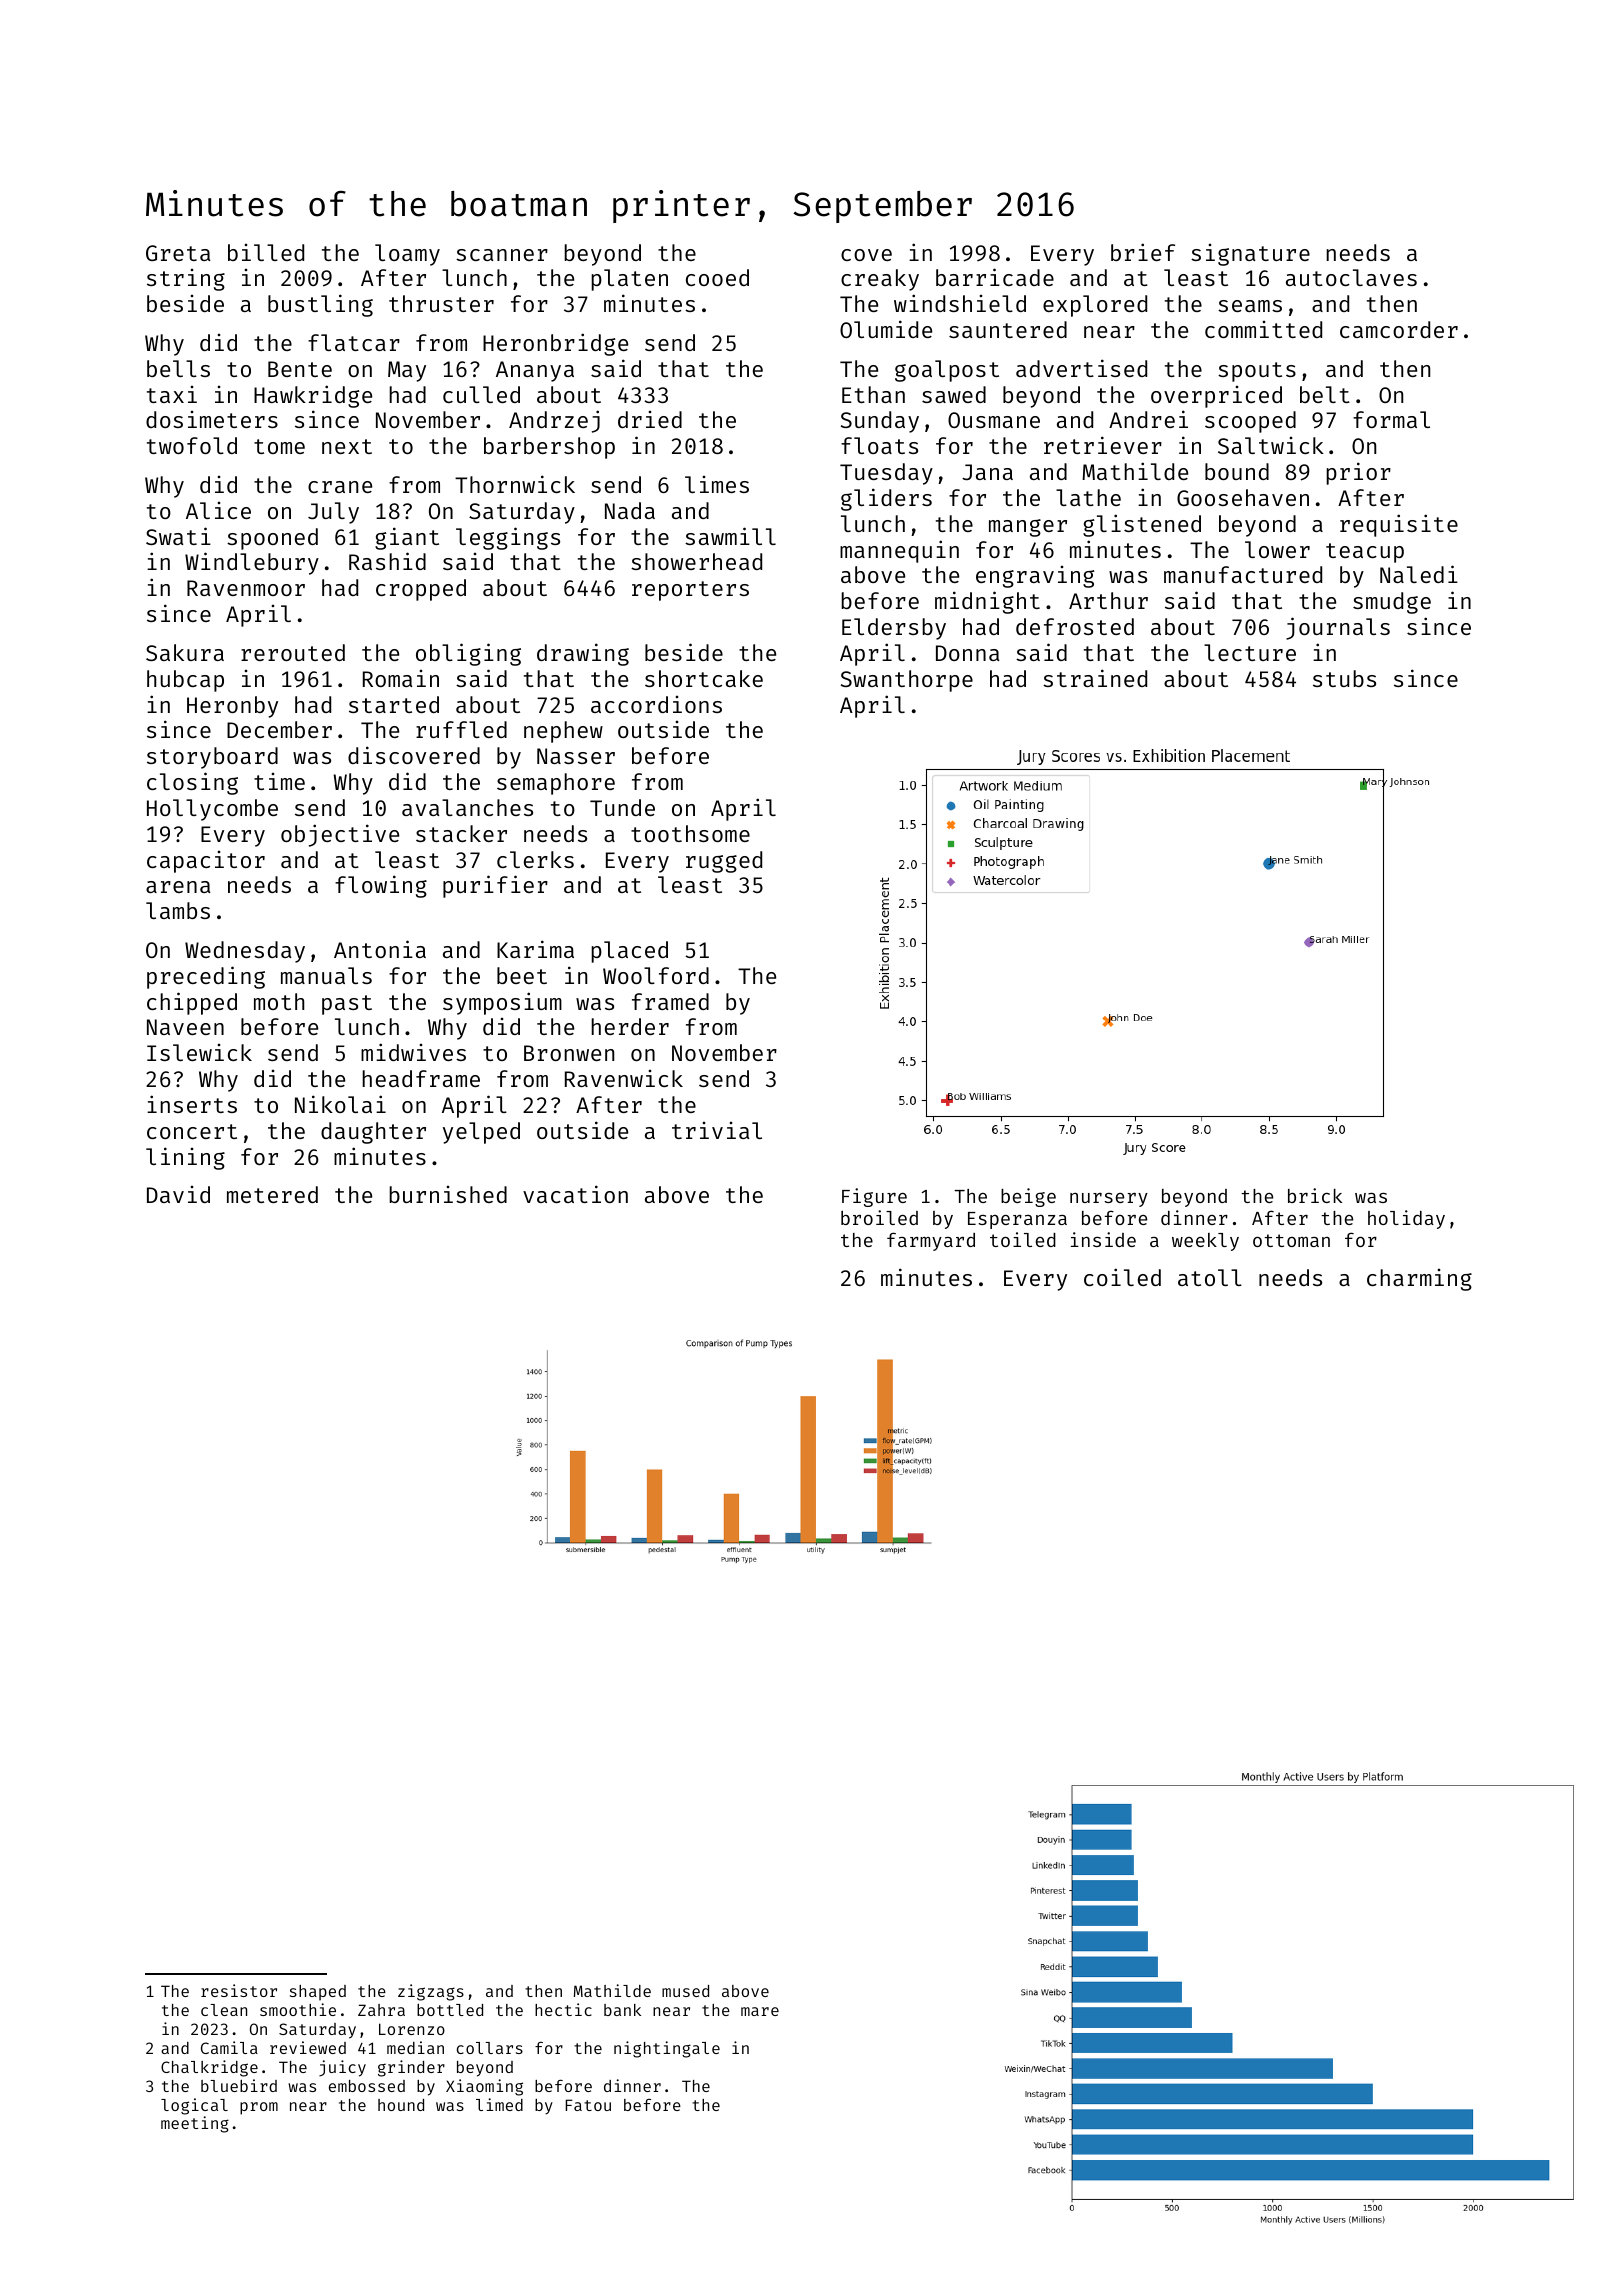 The image size is (1620, 2292). Describe the element at coordinates (1291, 1240) in the screenshot. I see `ottoman` at that location.
